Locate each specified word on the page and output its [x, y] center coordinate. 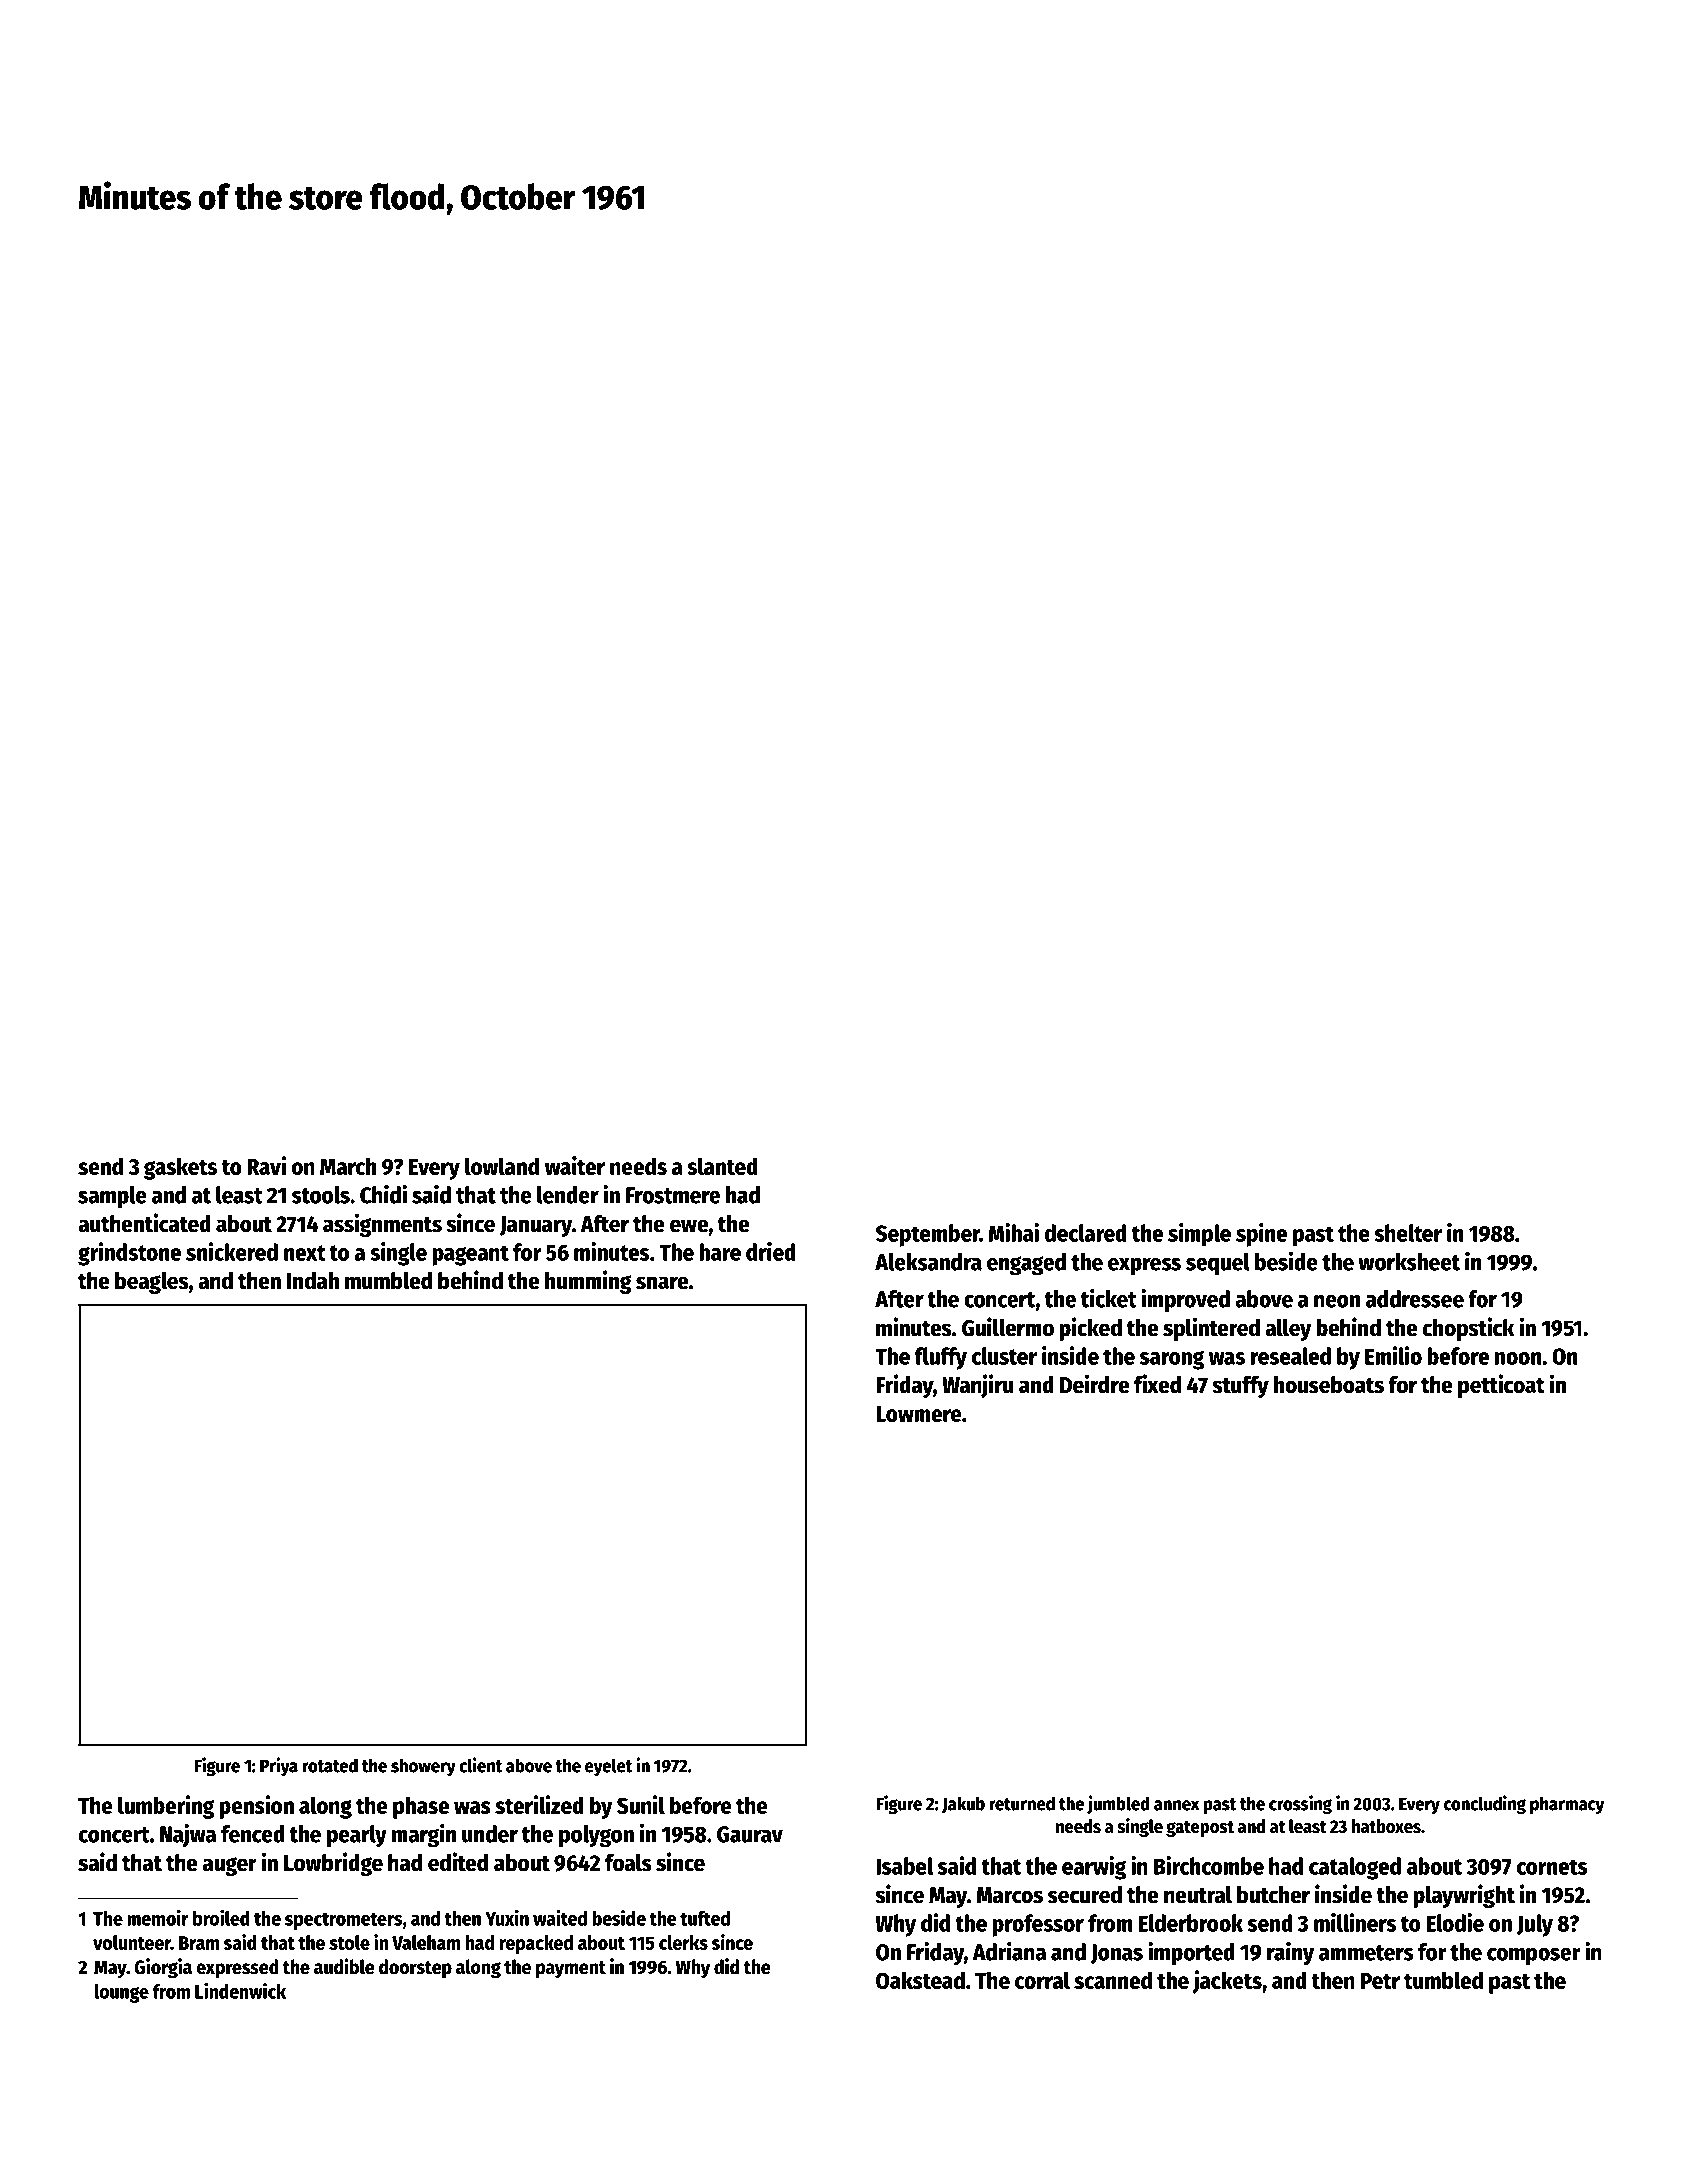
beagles [151, 1283]
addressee [1415, 1299]
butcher [1273, 1895]
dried [771, 1251]
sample [112, 1197]
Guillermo [1008, 1327]
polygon [596, 1836]
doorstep [415, 1968]
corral [1042, 1980]
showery [423, 1767]
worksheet [1409, 1262]
